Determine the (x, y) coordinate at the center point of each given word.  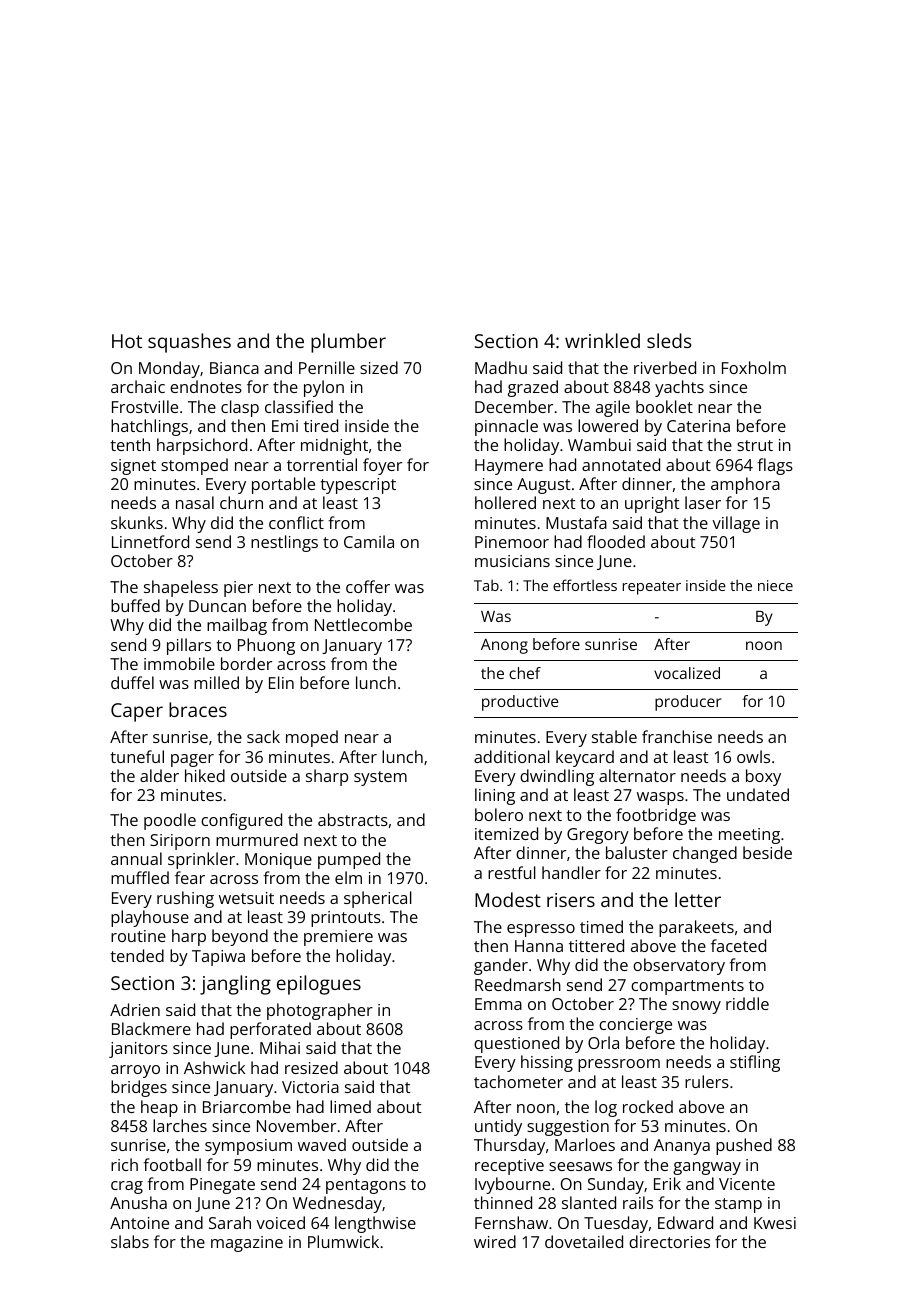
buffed (135, 605)
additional (512, 756)
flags (775, 466)
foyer (382, 466)
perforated (270, 1030)
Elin (281, 682)
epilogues (319, 985)
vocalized (687, 673)
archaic (138, 386)
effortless (585, 585)
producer (688, 703)
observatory (679, 966)
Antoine (139, 1223)
